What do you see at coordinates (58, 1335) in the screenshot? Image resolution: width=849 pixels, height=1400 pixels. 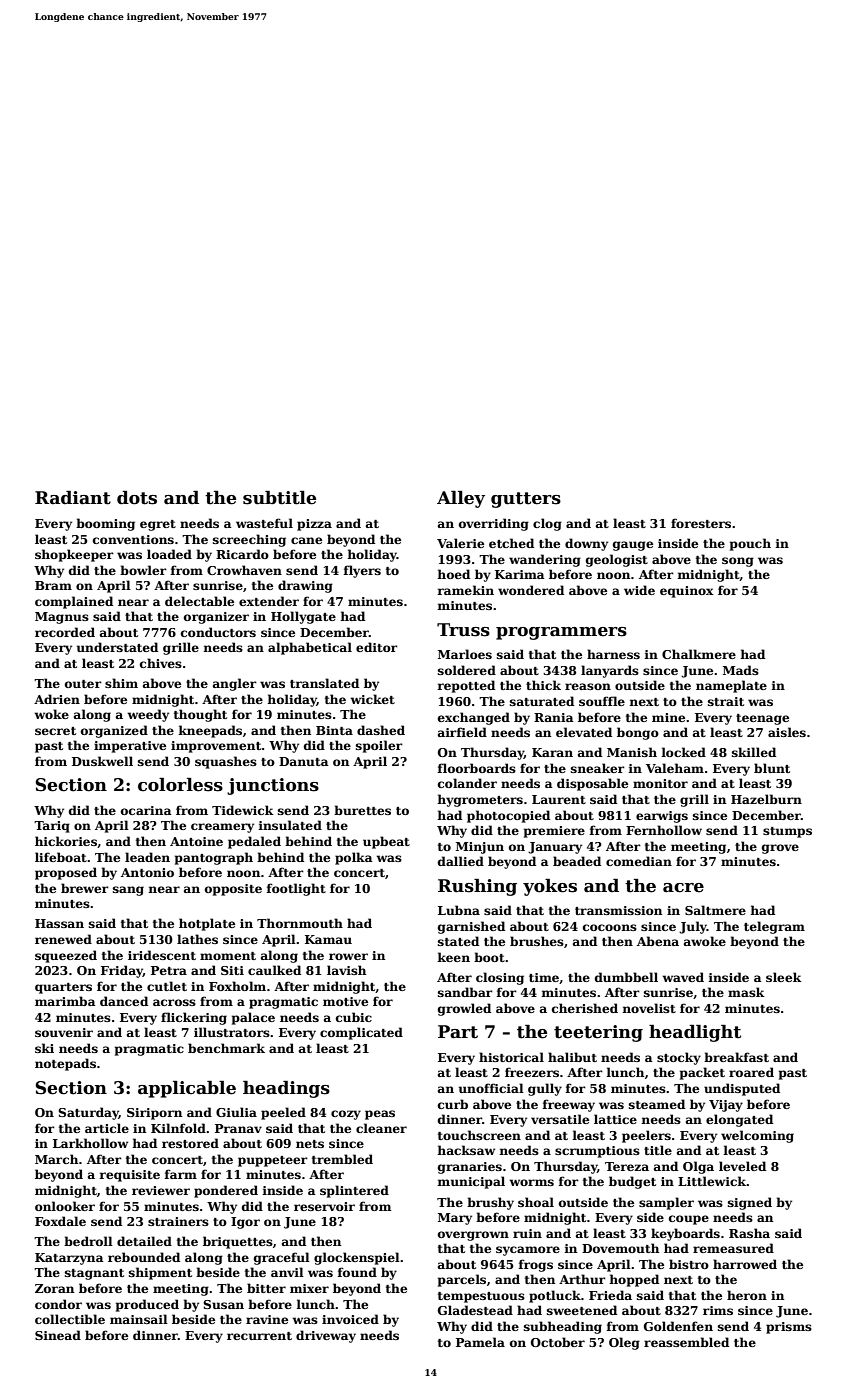 I see `Sinead` at bounding box center [58, 1335].
